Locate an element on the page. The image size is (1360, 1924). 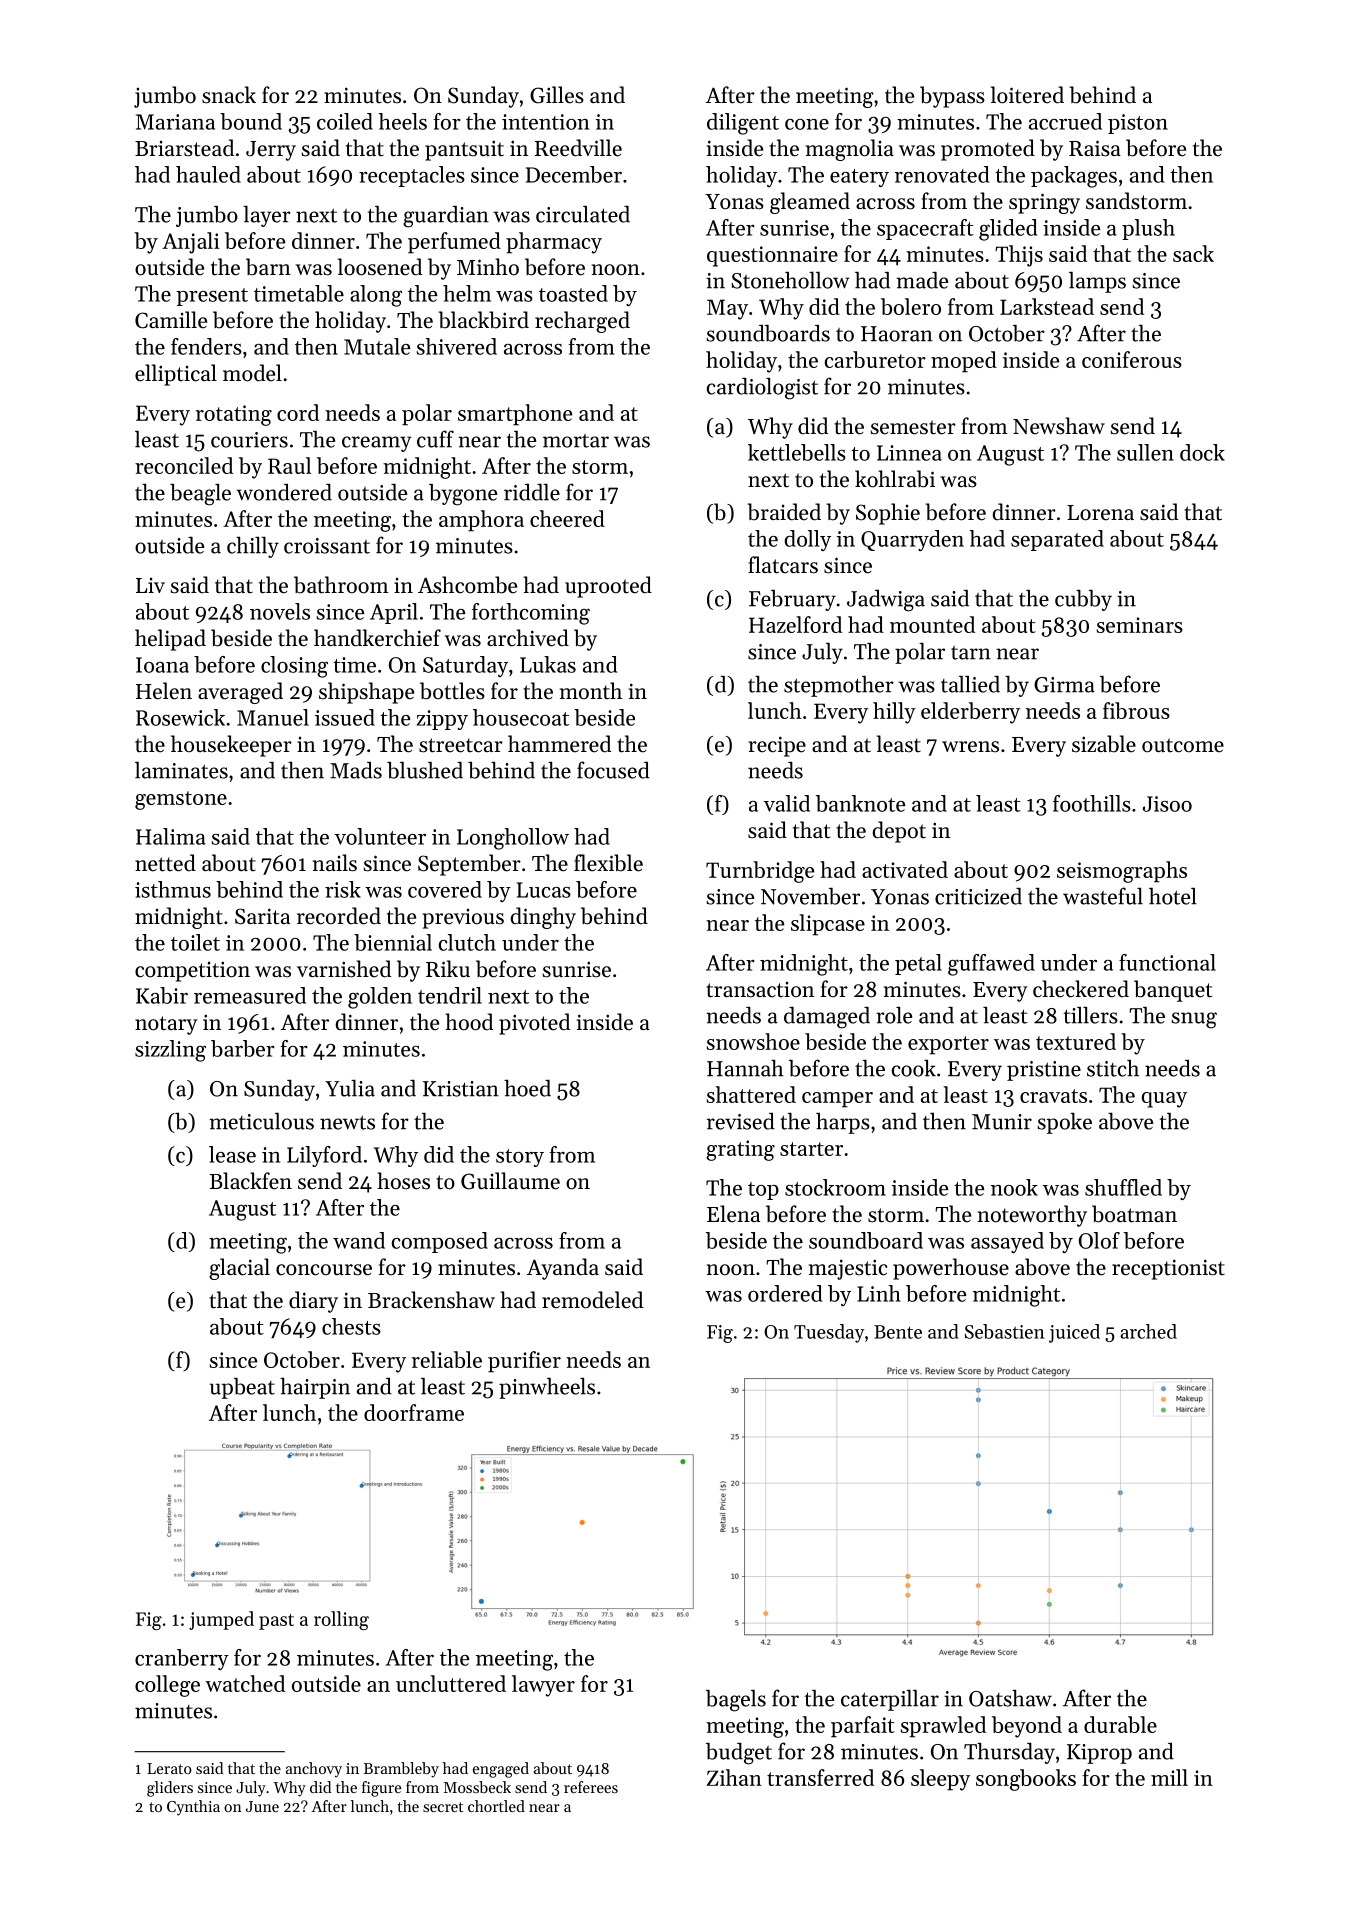
rolling is located at coordinates (341, 1620).
